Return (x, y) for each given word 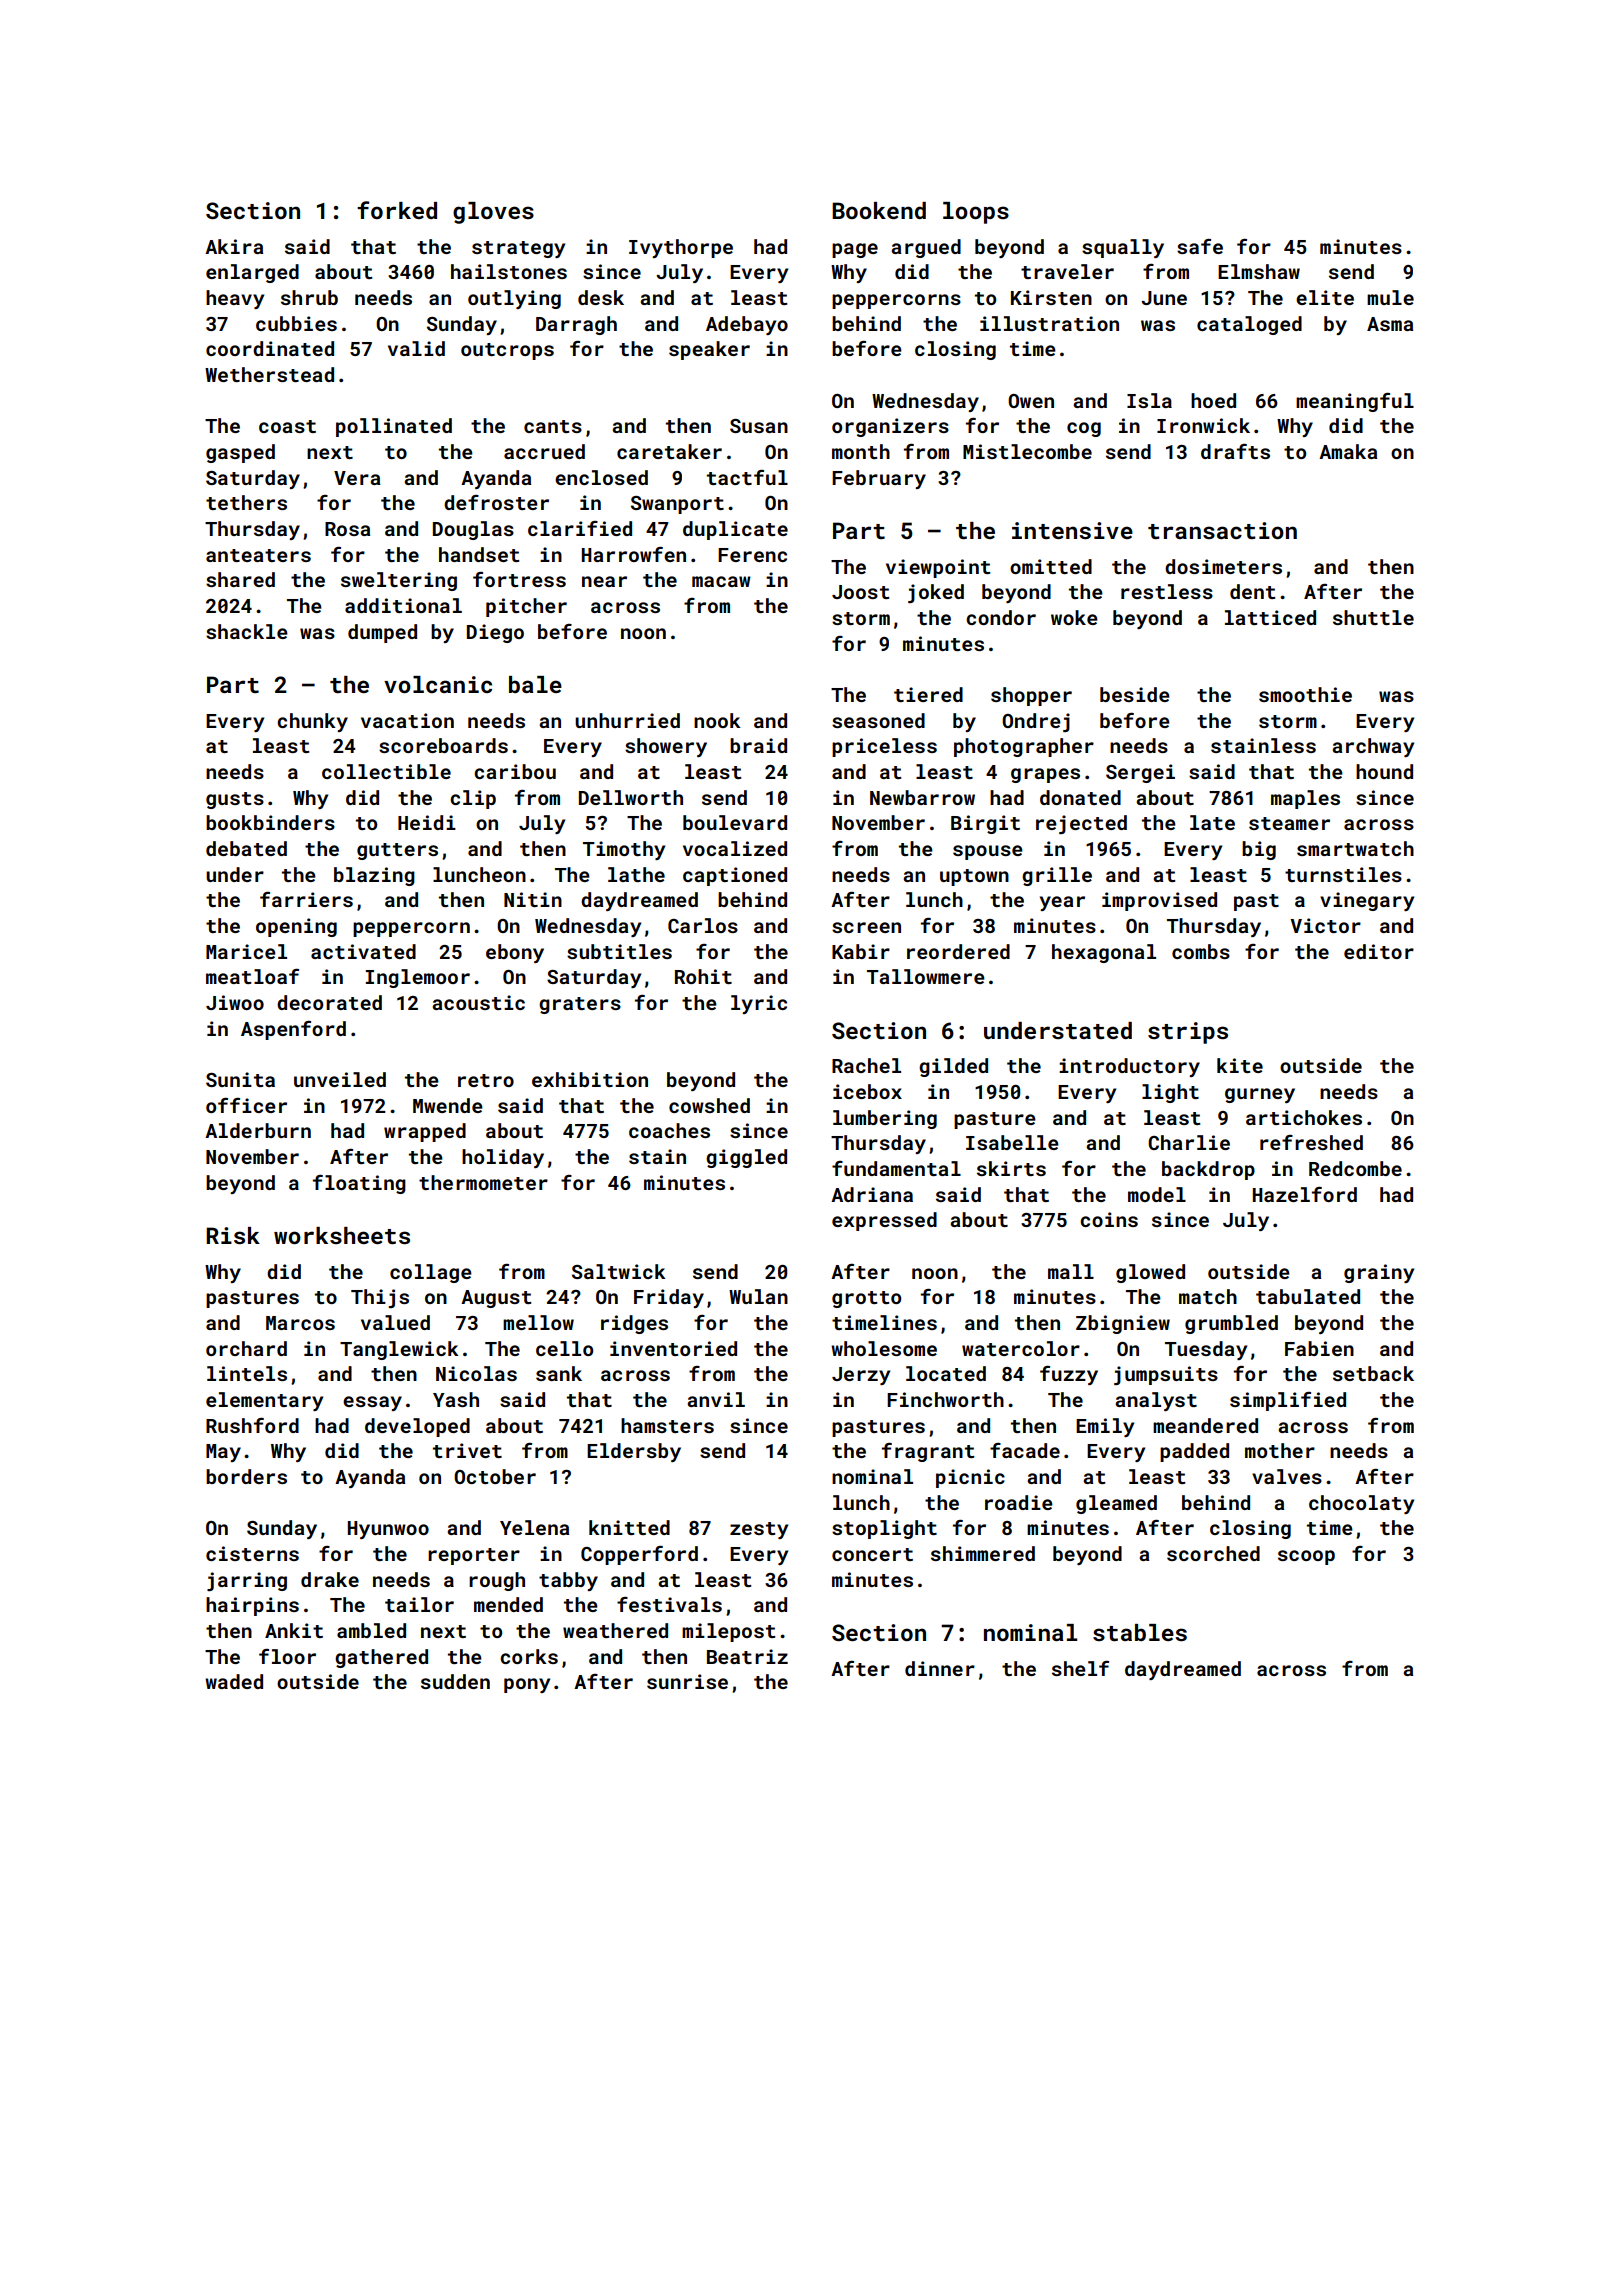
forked (397, 210)
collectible (386, 771)
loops (976, 213)
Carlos (703, 925)
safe (1200, 246)
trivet (467, 1450)
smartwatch (1355, 848)
